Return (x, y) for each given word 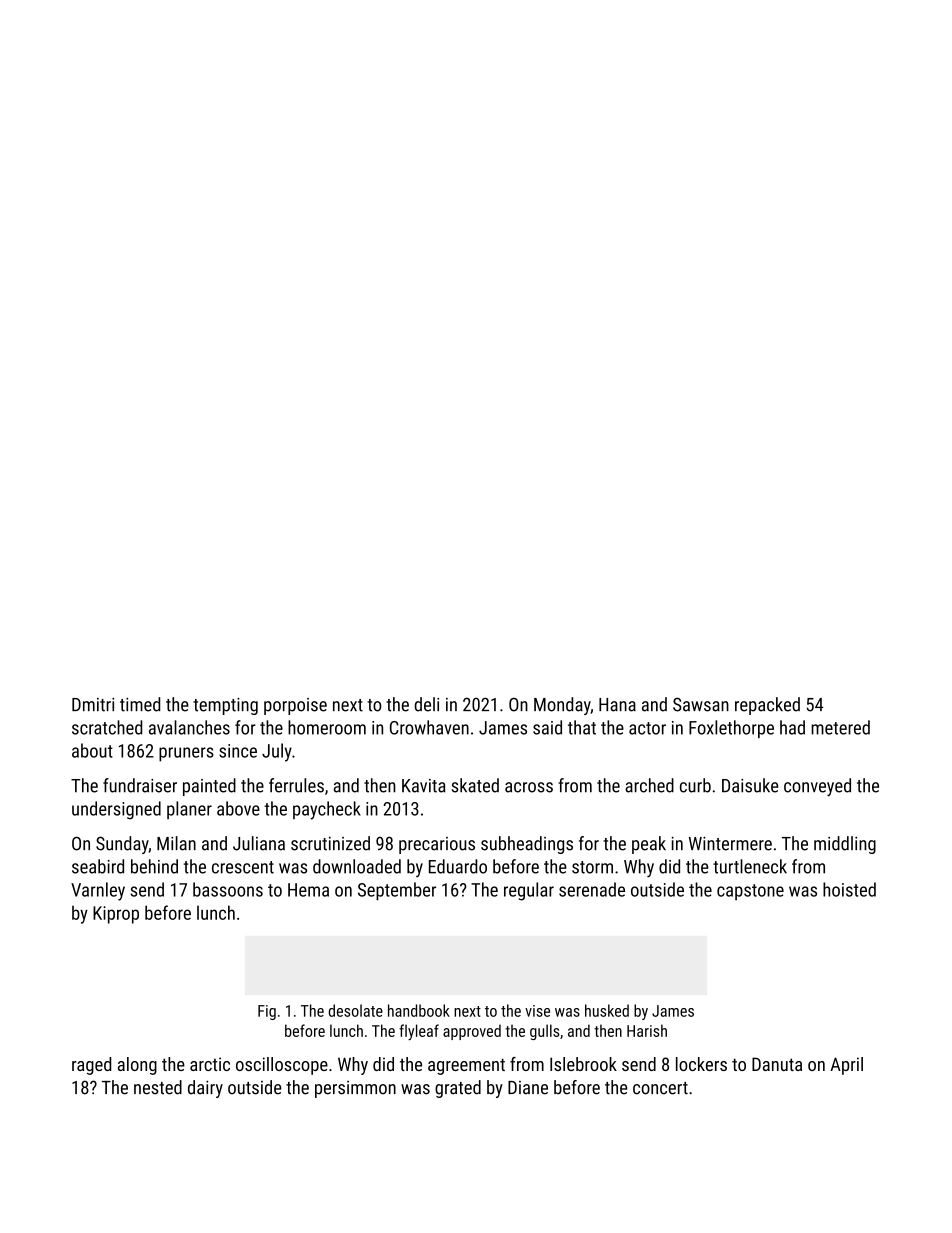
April (846, 1066)
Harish (647, 1030)
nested (158, 1087)
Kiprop (116, 915)
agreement (466, 1066)
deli (426, 704)
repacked (767, 706)
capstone (750, 892)
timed (140, 704)
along (137, 1066)
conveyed (817, 787)
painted (209, 787)
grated (458, 1089)
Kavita (424, 786)
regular (529, 891)
